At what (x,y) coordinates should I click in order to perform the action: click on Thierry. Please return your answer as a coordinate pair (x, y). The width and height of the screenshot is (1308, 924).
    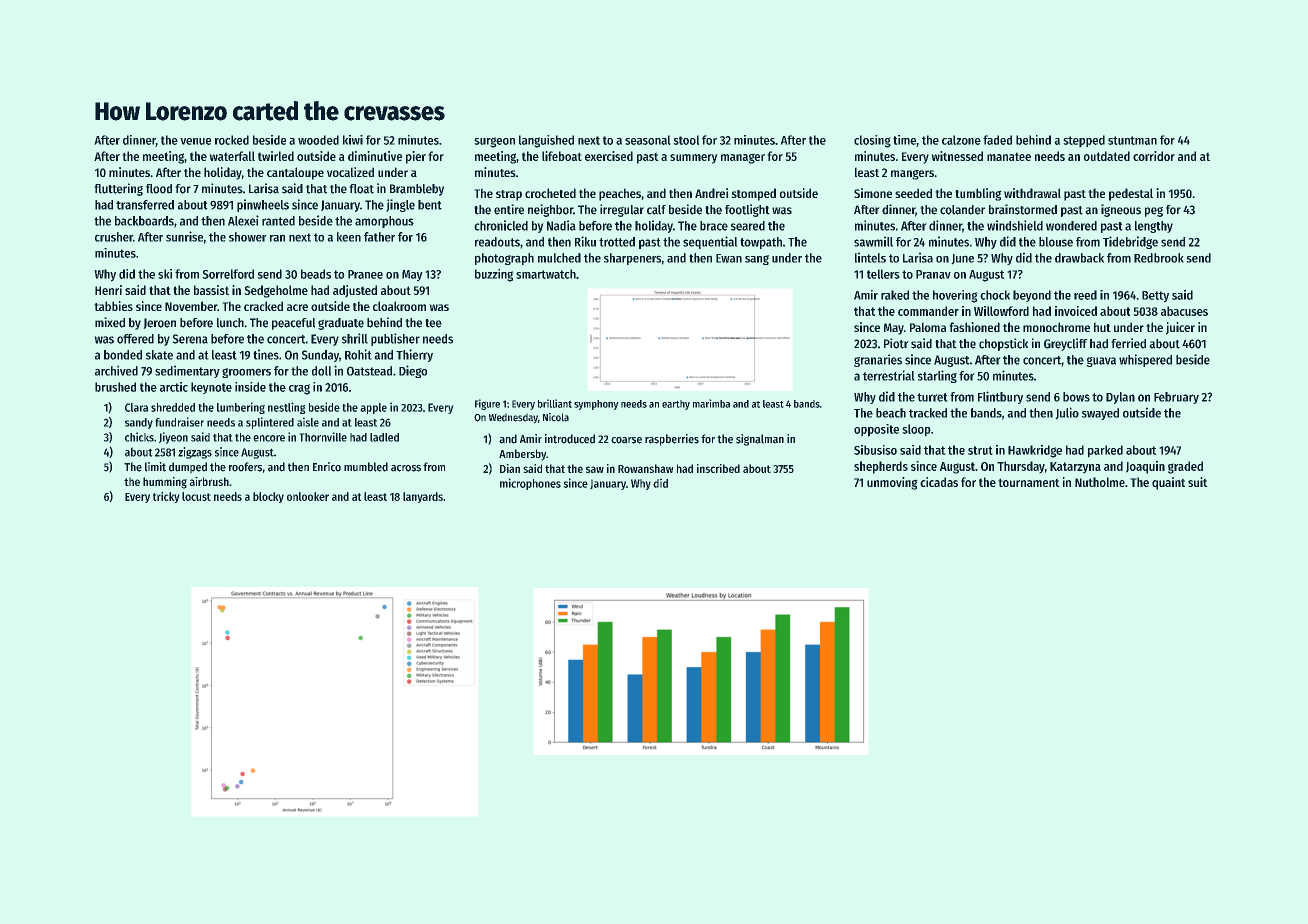
    Looking at the image, I should click on (414, 355).
